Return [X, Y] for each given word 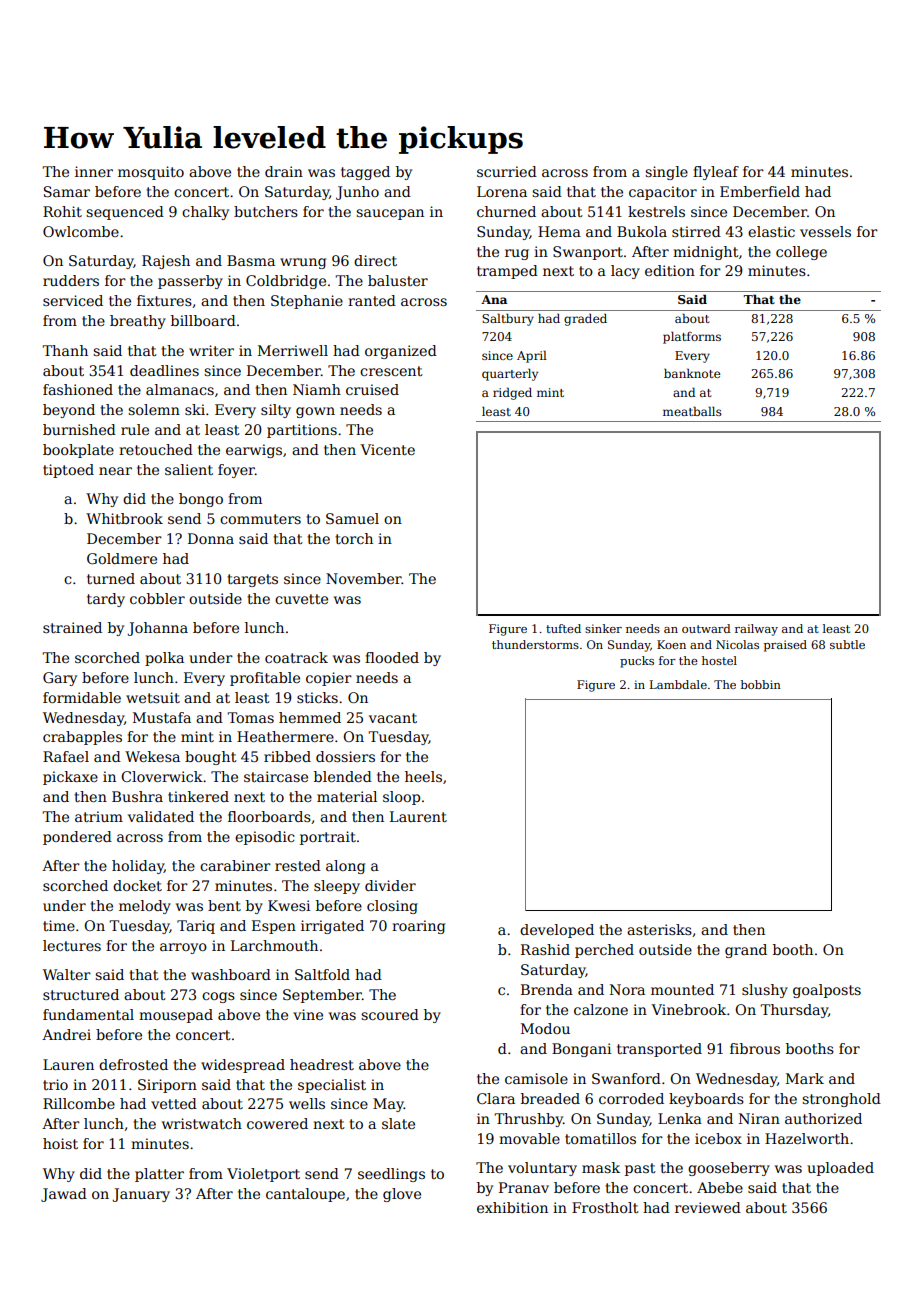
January [141, 1195]
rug [517, 254]
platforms [692, 338]
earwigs [254, 451]
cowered [277, 1123]
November [364, 578]
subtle [847, 644]
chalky [205, 213]
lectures [72, 945]
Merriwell [293, 350]
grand [746, 951]
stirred [696, 231]
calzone [601, 1009]
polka [164, 659]
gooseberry [729, 1169]
